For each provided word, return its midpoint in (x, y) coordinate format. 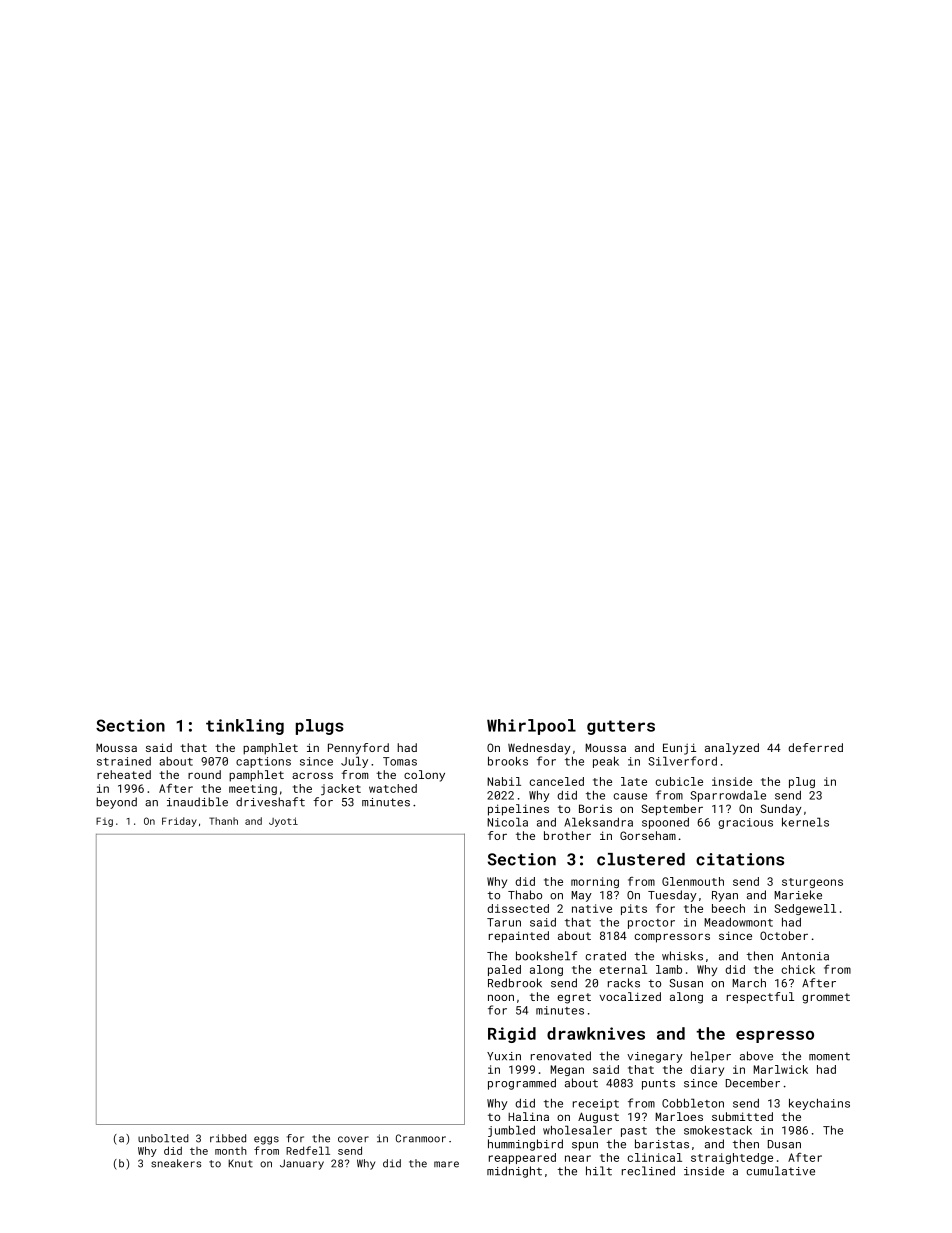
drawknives (596, 1033)
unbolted (163, 1138)
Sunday (781, 810)
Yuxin (504, 1056)
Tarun (504, 922)
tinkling (245, 727)
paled (504, 970)
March (749, 983)
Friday (179, 822)
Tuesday (672, 896)
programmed (522, 1084)
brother (567, 835)
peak (606, 762)
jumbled (511, 1131)
